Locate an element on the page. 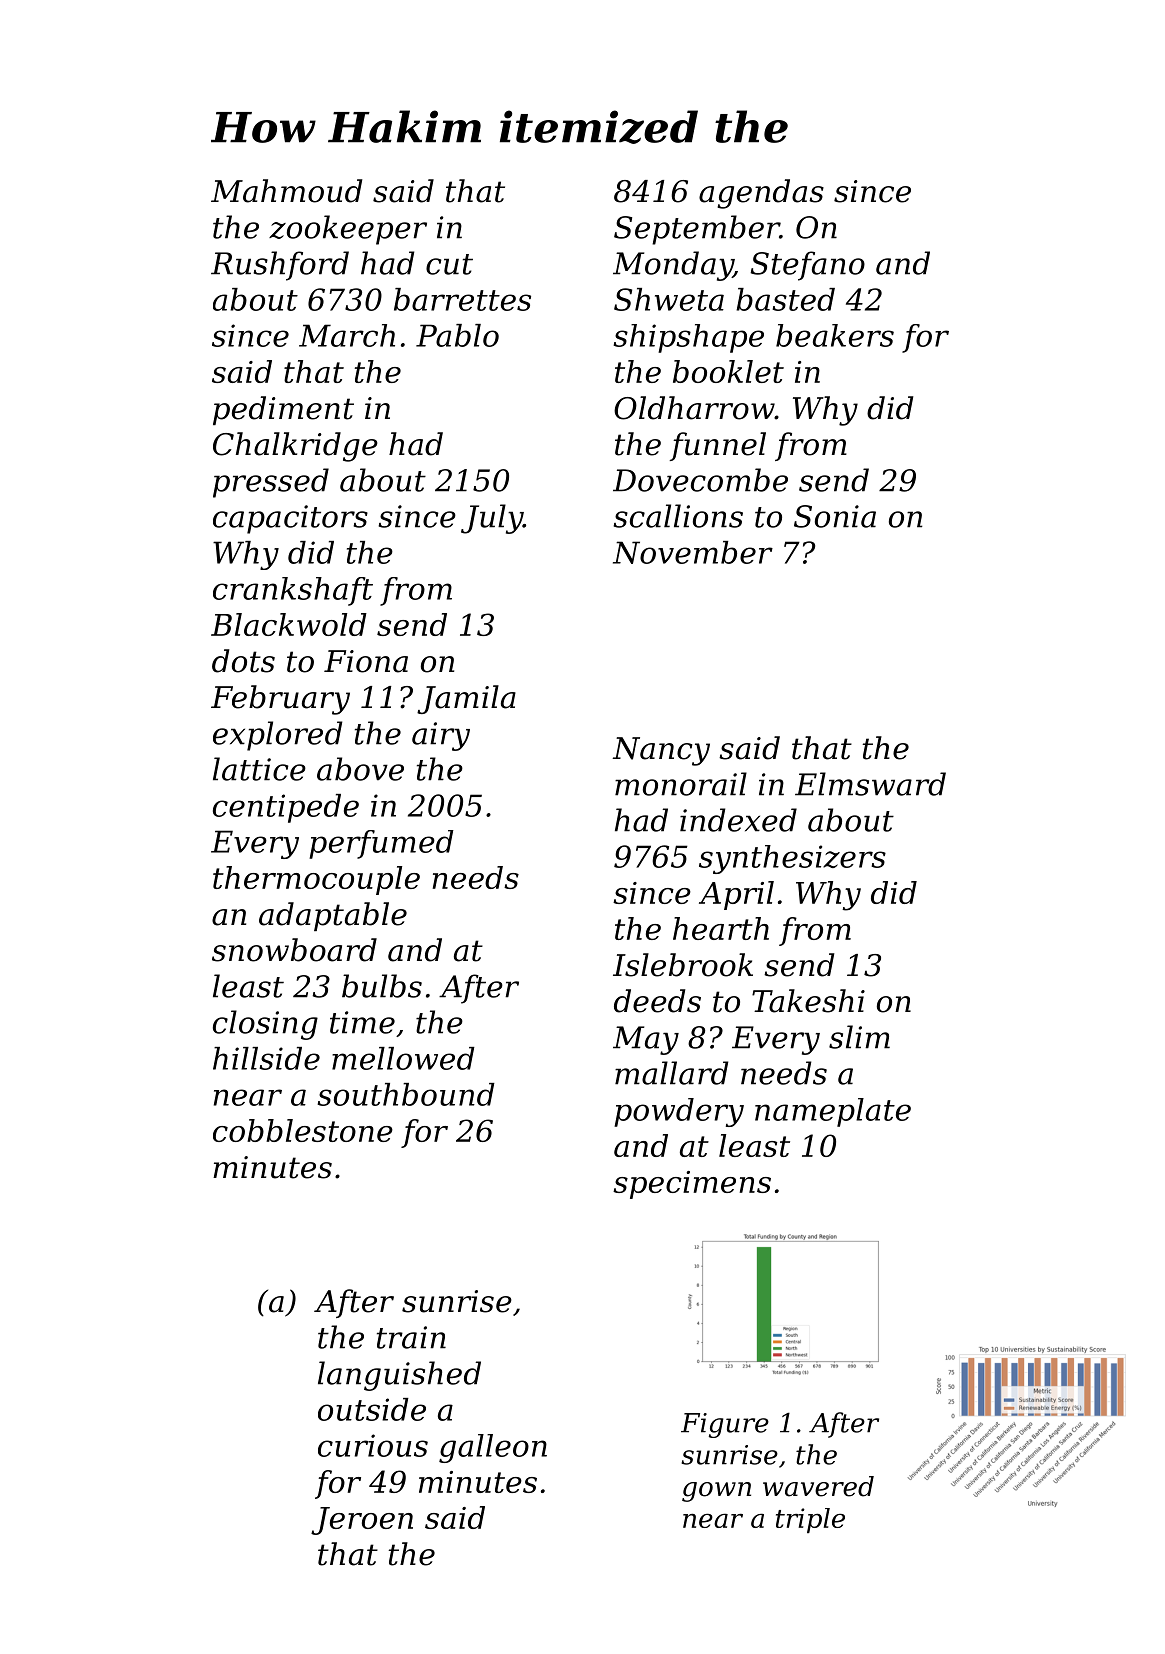 This image has width=1165, height=1654. deeds is located at coordinates (657, 1001).
